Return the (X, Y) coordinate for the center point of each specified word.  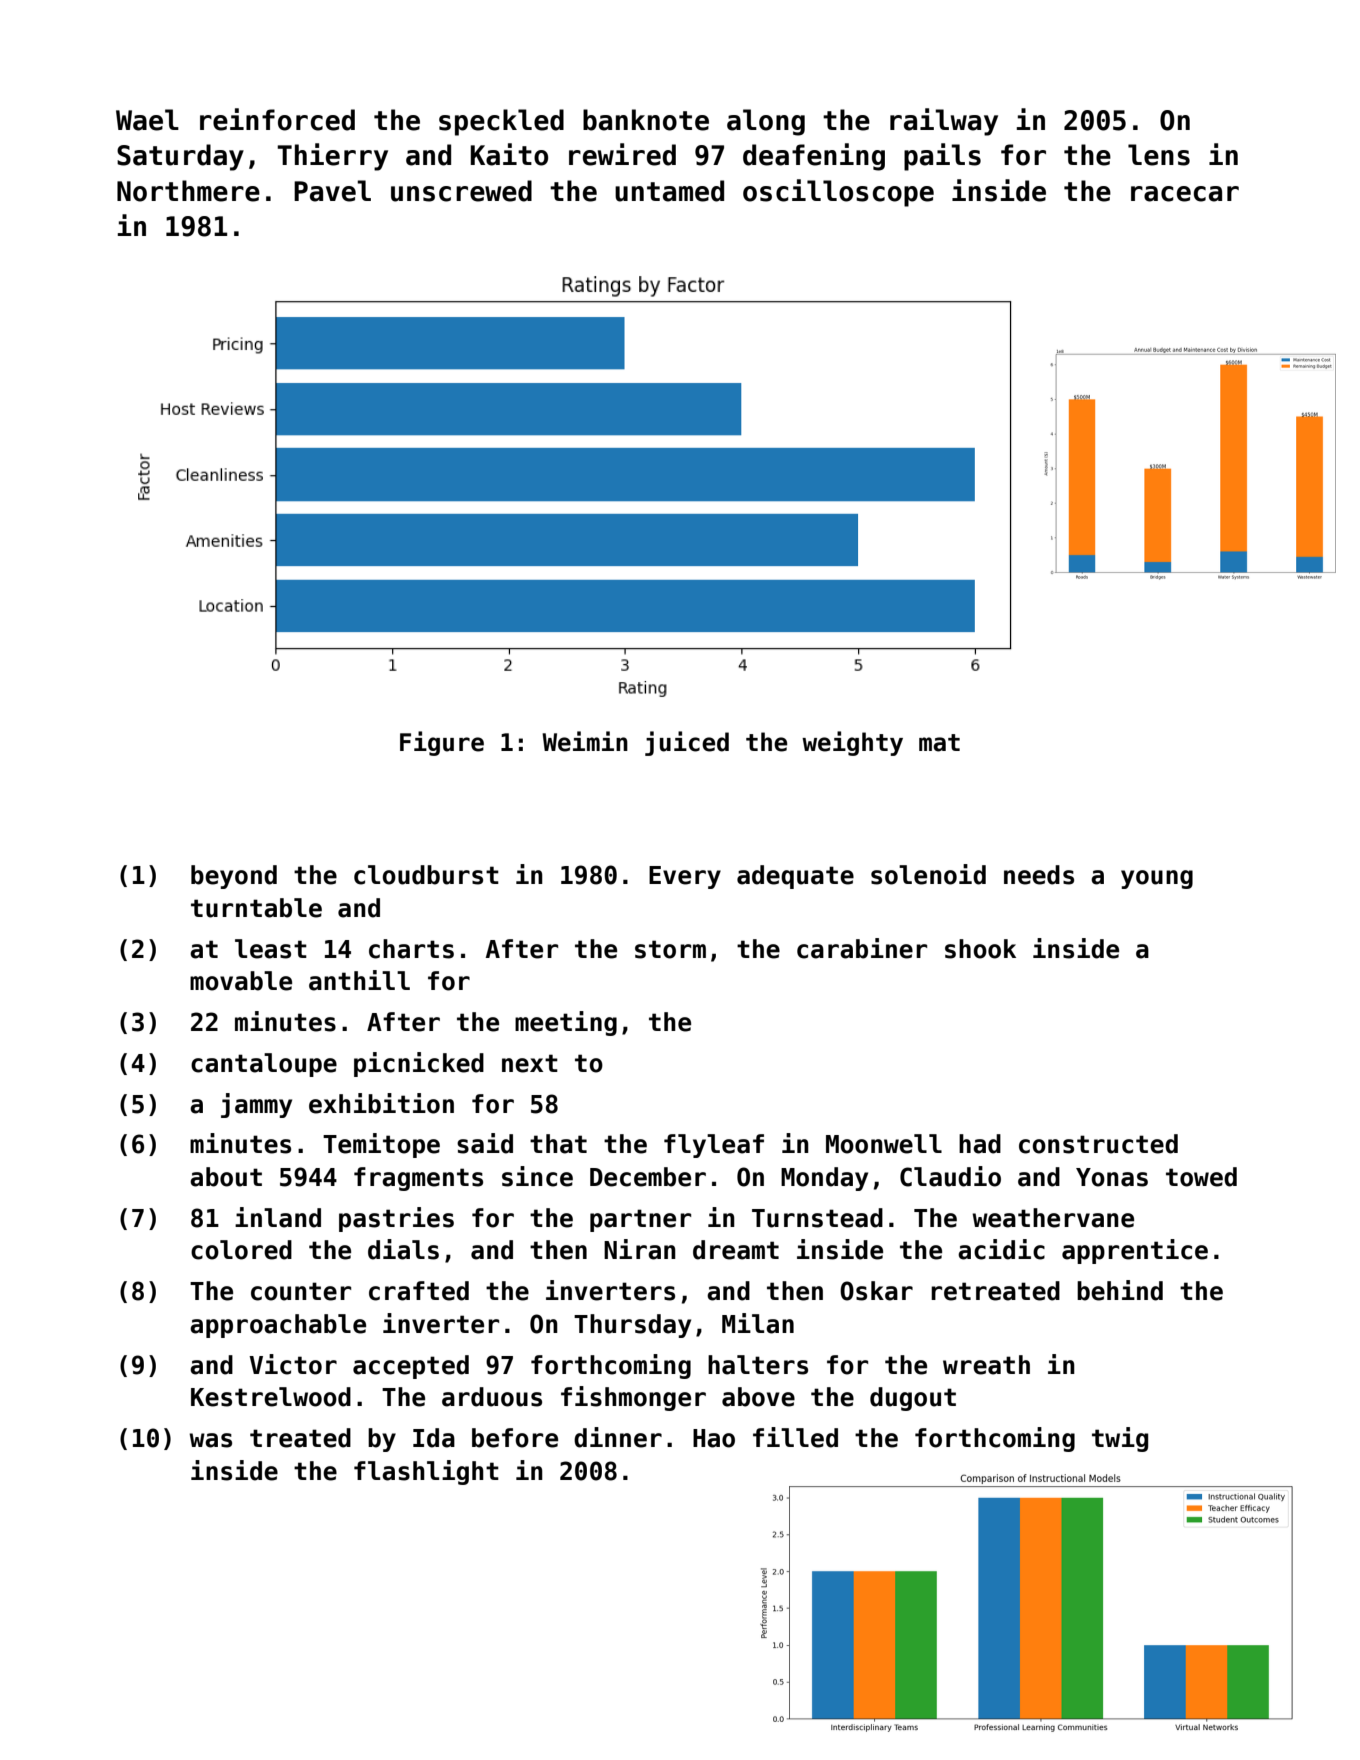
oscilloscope (838, 193)
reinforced (277, 119)
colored (241, 1250)
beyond (234, 877)
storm (670, 949)
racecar (1185, 194)
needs (1039, 875)
